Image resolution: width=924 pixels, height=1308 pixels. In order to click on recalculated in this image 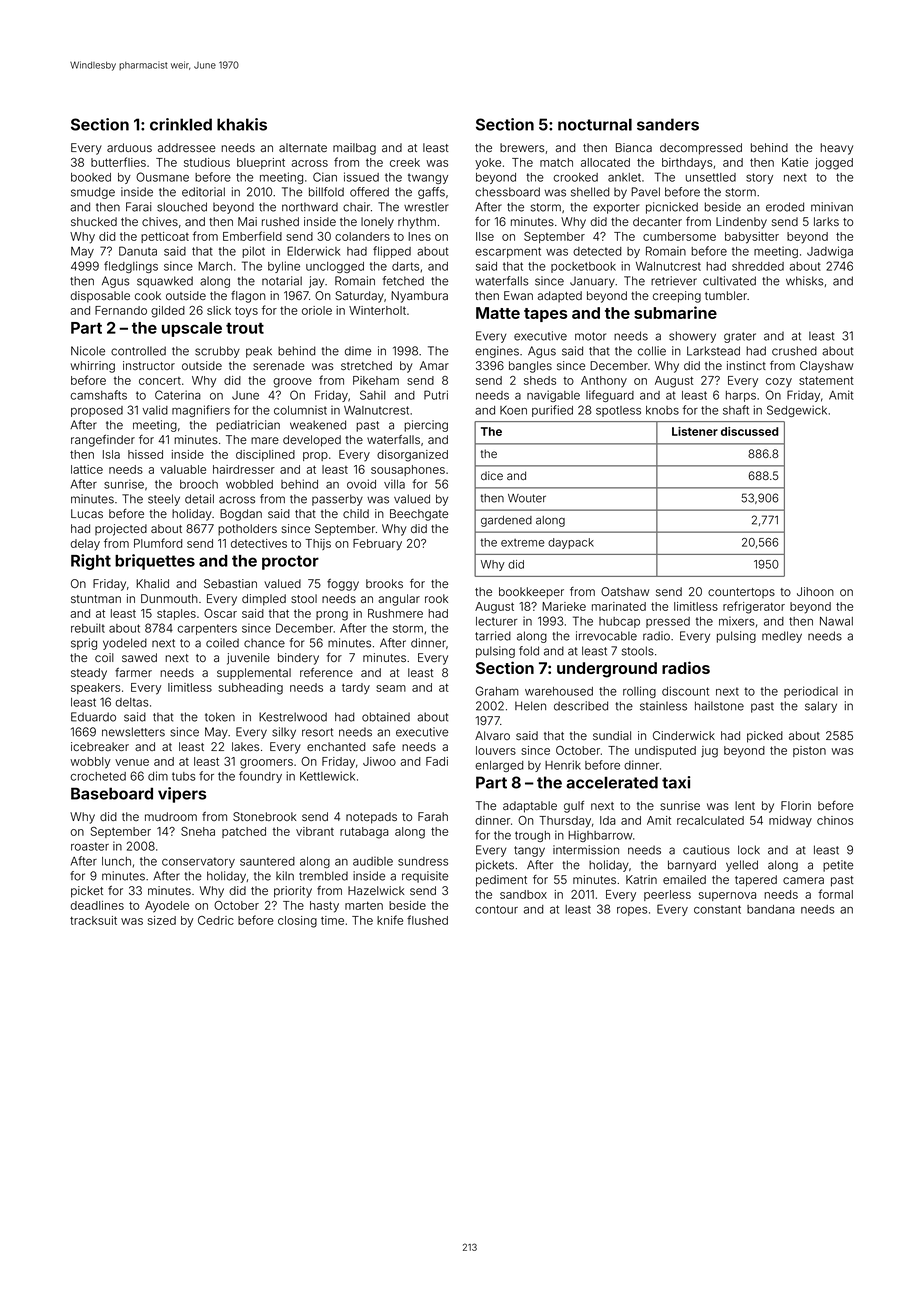, I will do `click(710, 820)`.
